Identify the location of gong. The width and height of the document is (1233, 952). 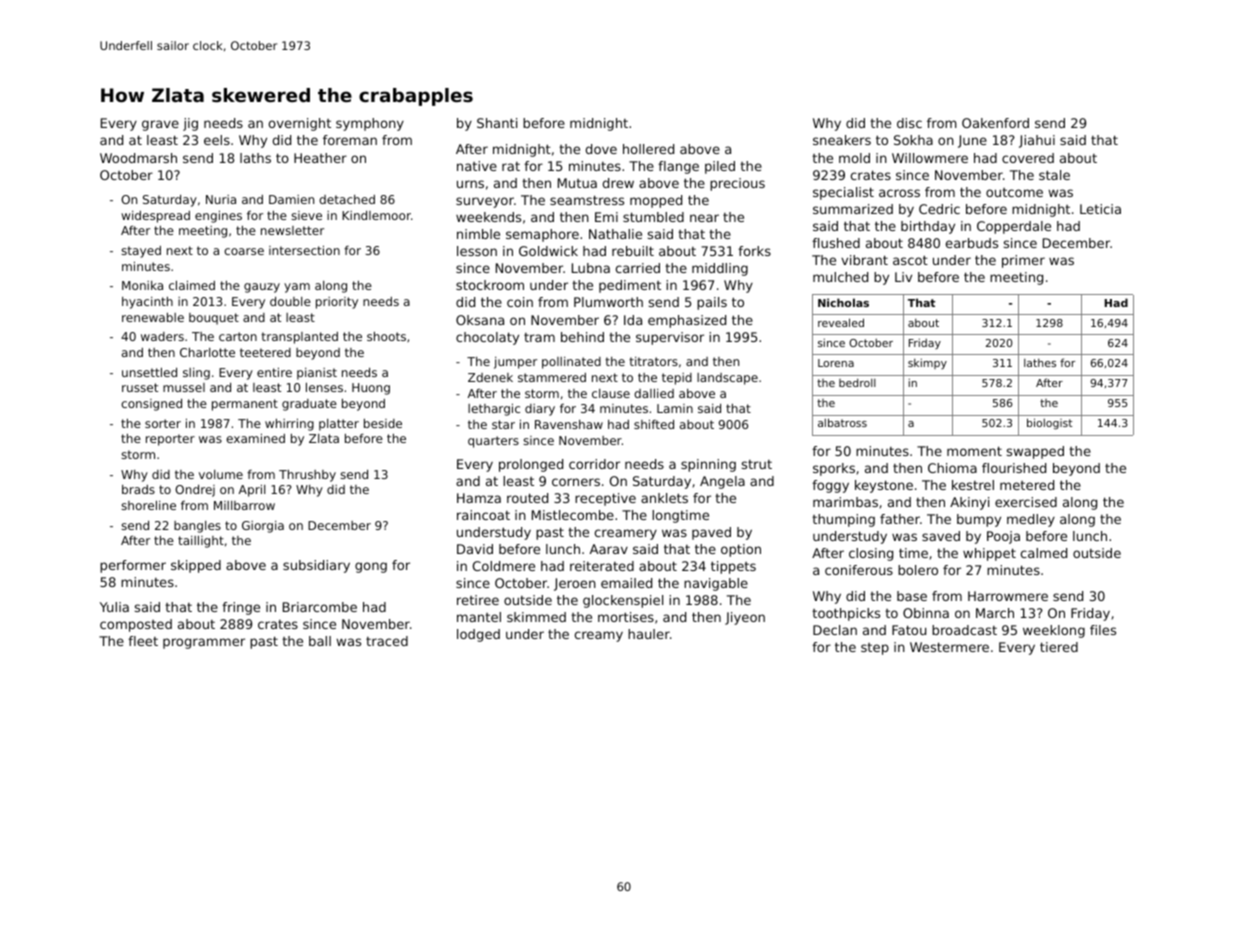
(371, 567).
